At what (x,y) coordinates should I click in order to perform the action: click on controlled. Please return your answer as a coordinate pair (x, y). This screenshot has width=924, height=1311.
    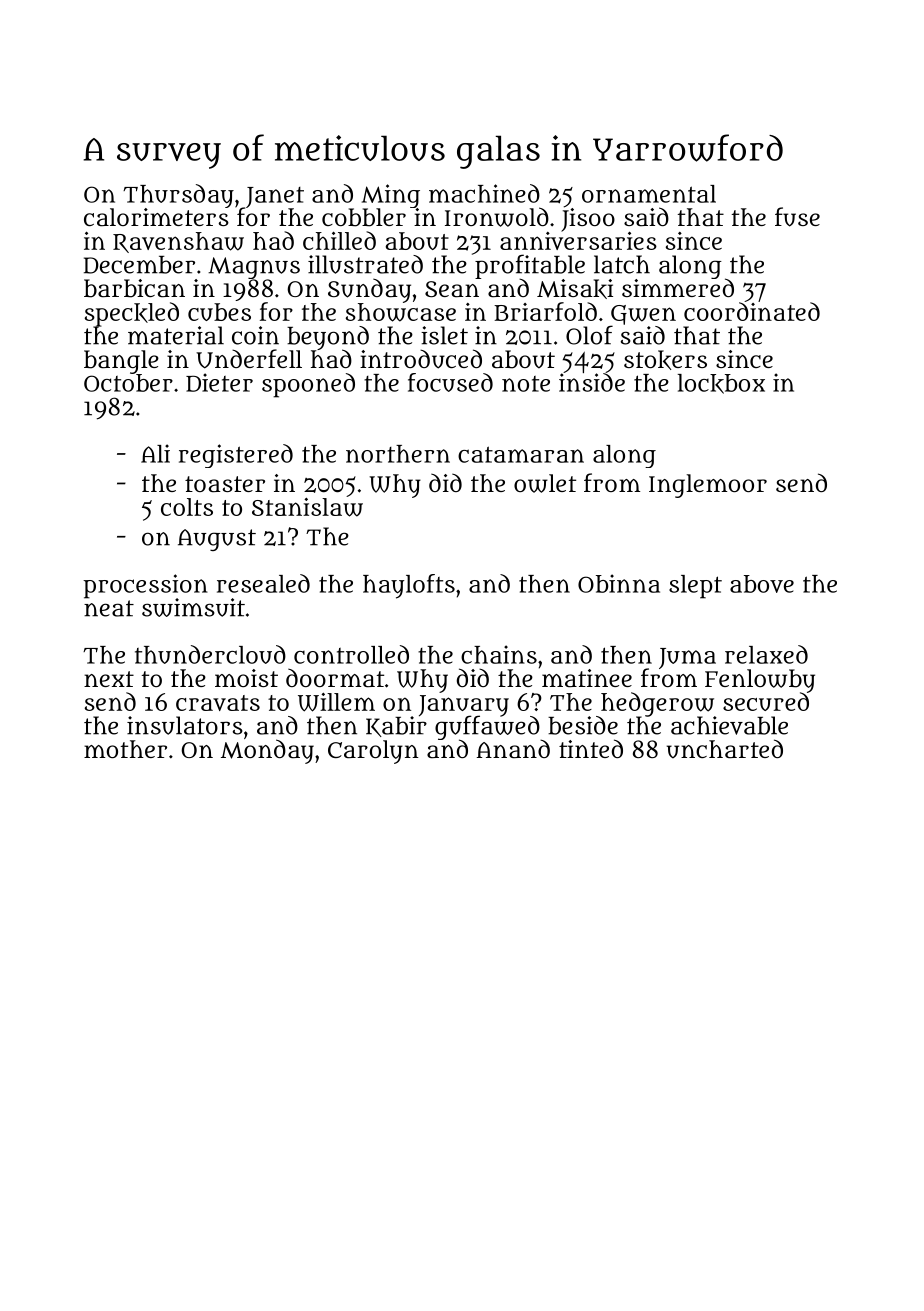
    Looking at the image, I should click on (351, 654).
